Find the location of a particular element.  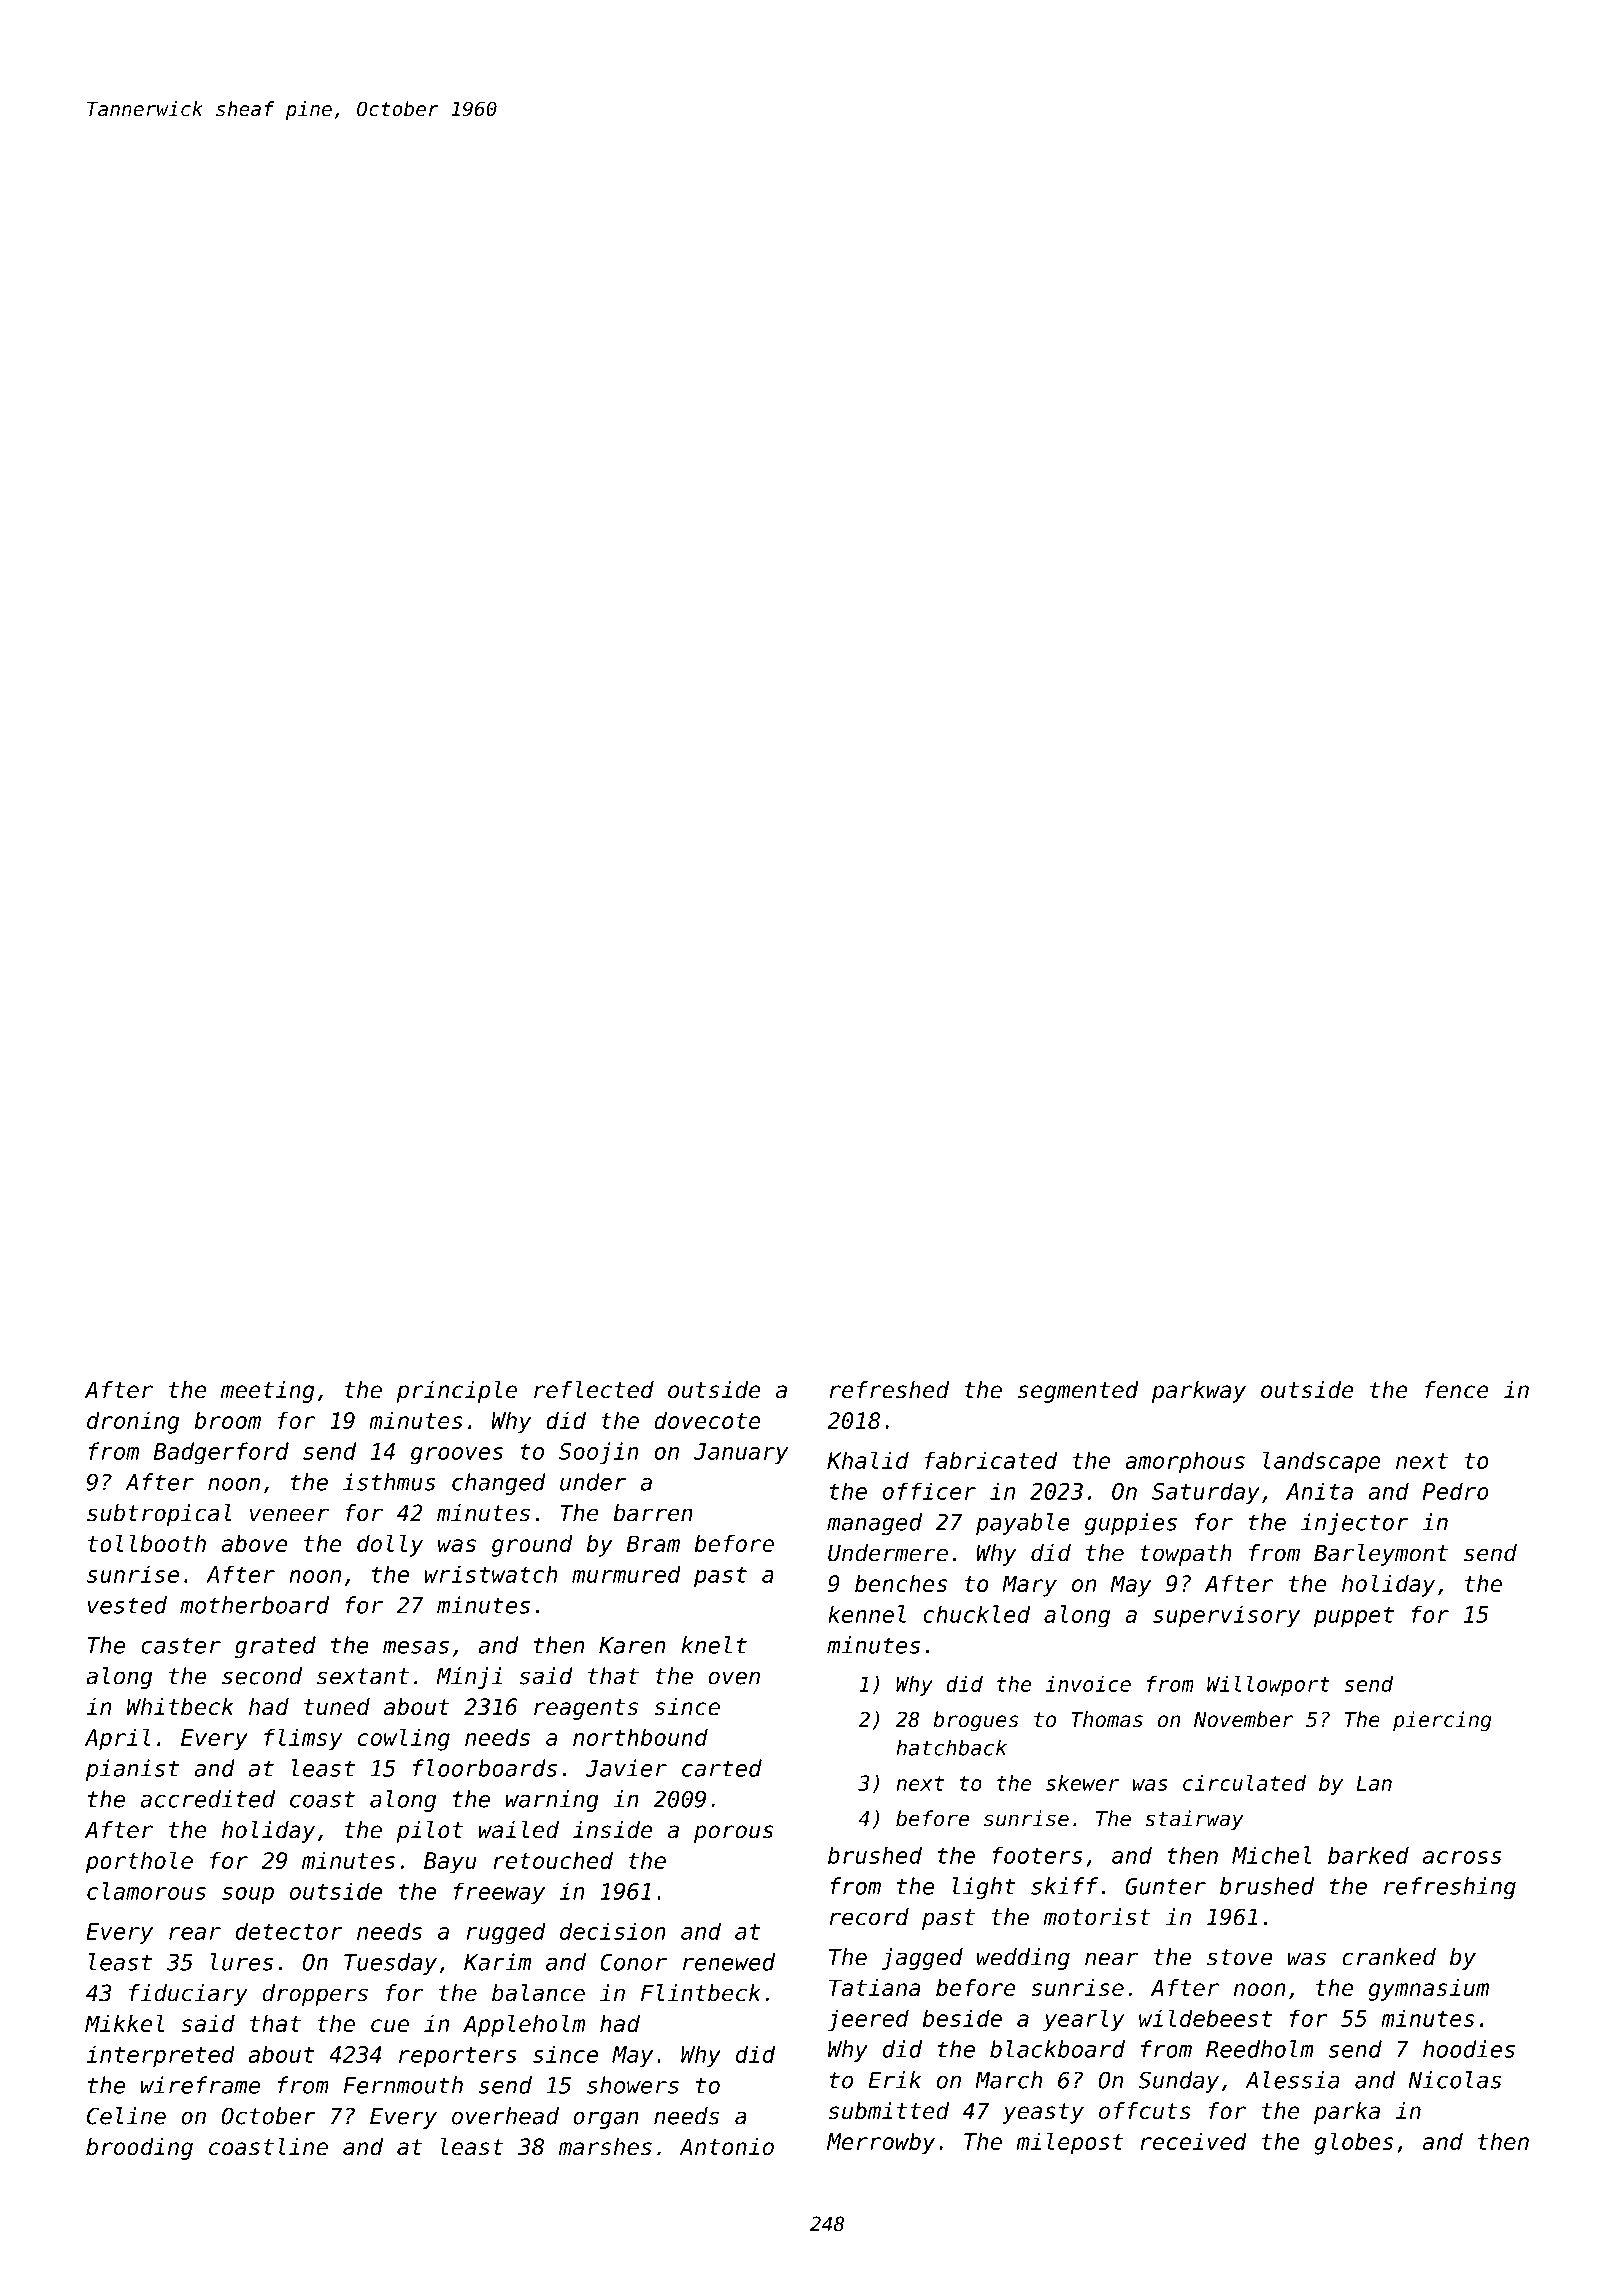

Barleymont is located at coordinates (1381, 1555).
